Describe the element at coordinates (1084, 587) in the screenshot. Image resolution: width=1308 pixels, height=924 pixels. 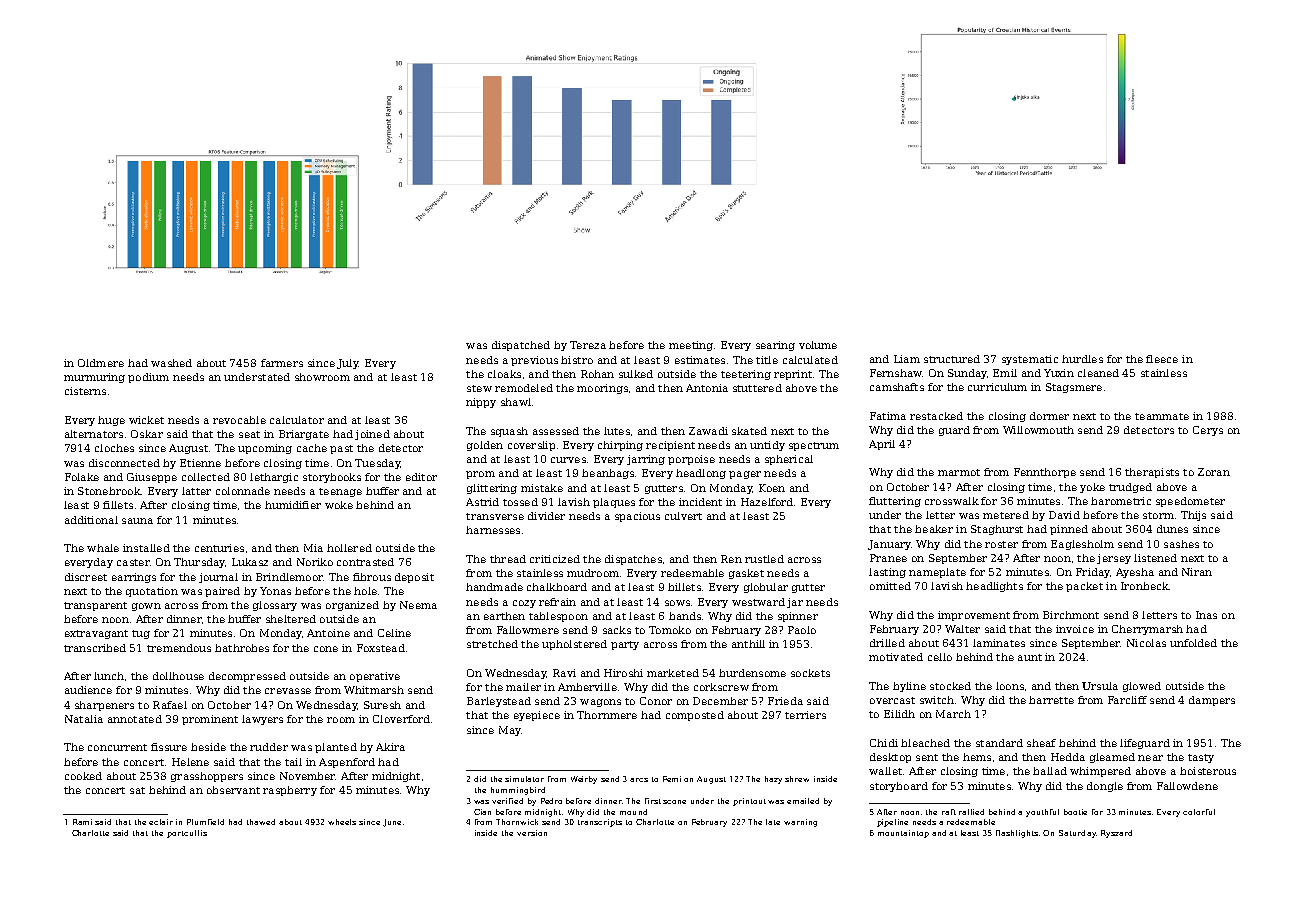
I see `packet` at that location.
